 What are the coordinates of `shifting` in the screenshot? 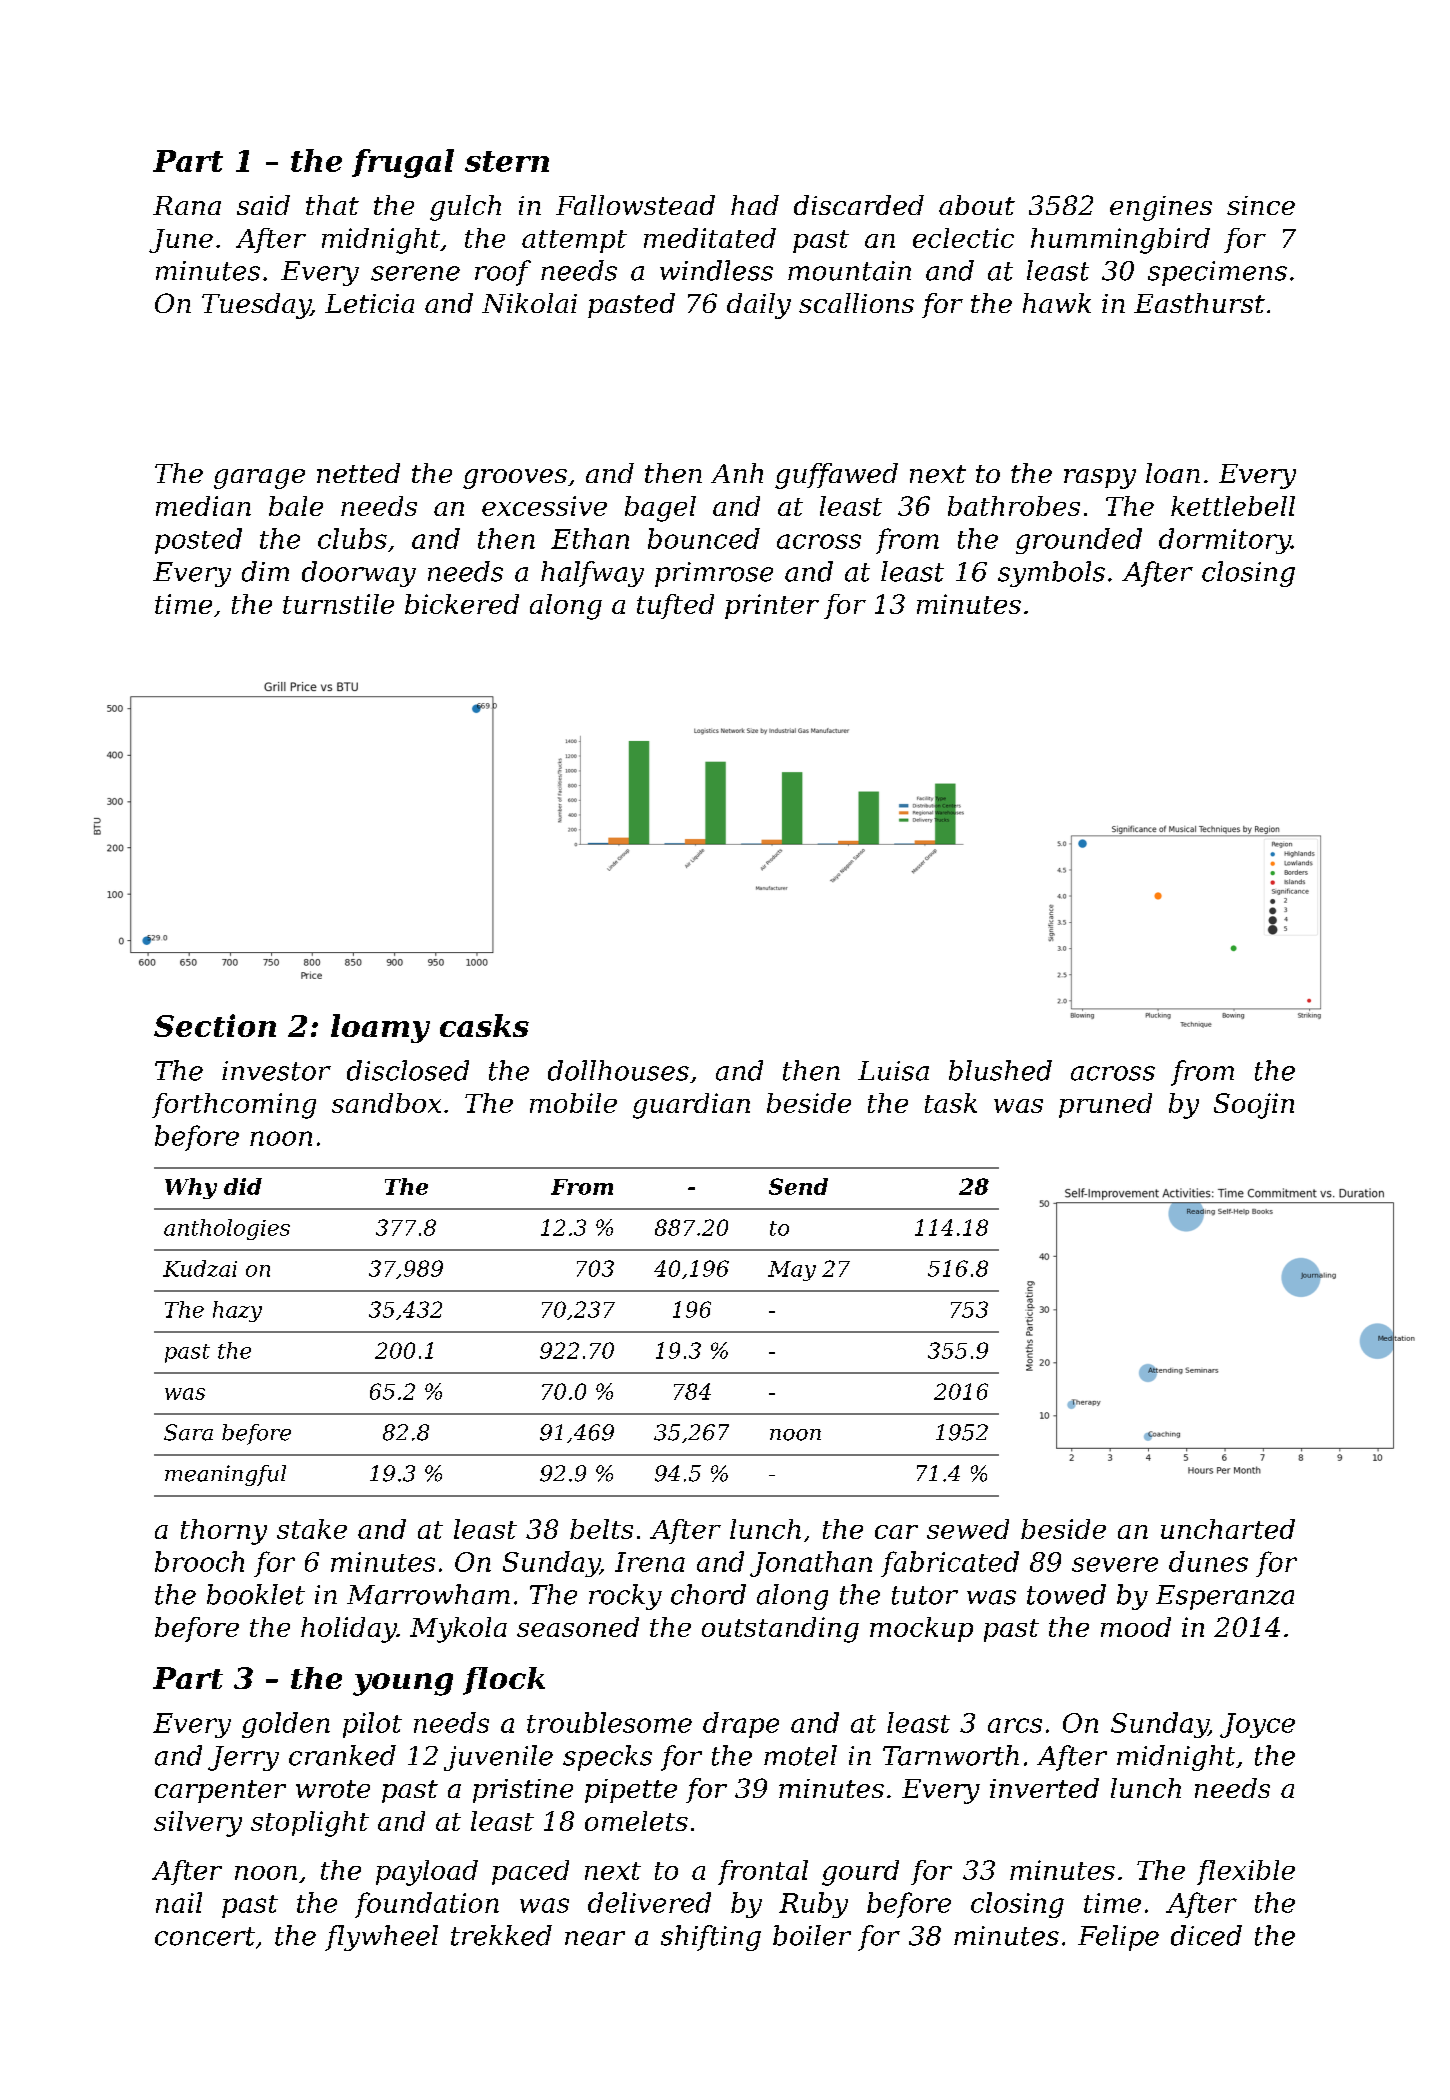 It's located at (711, 1938).
